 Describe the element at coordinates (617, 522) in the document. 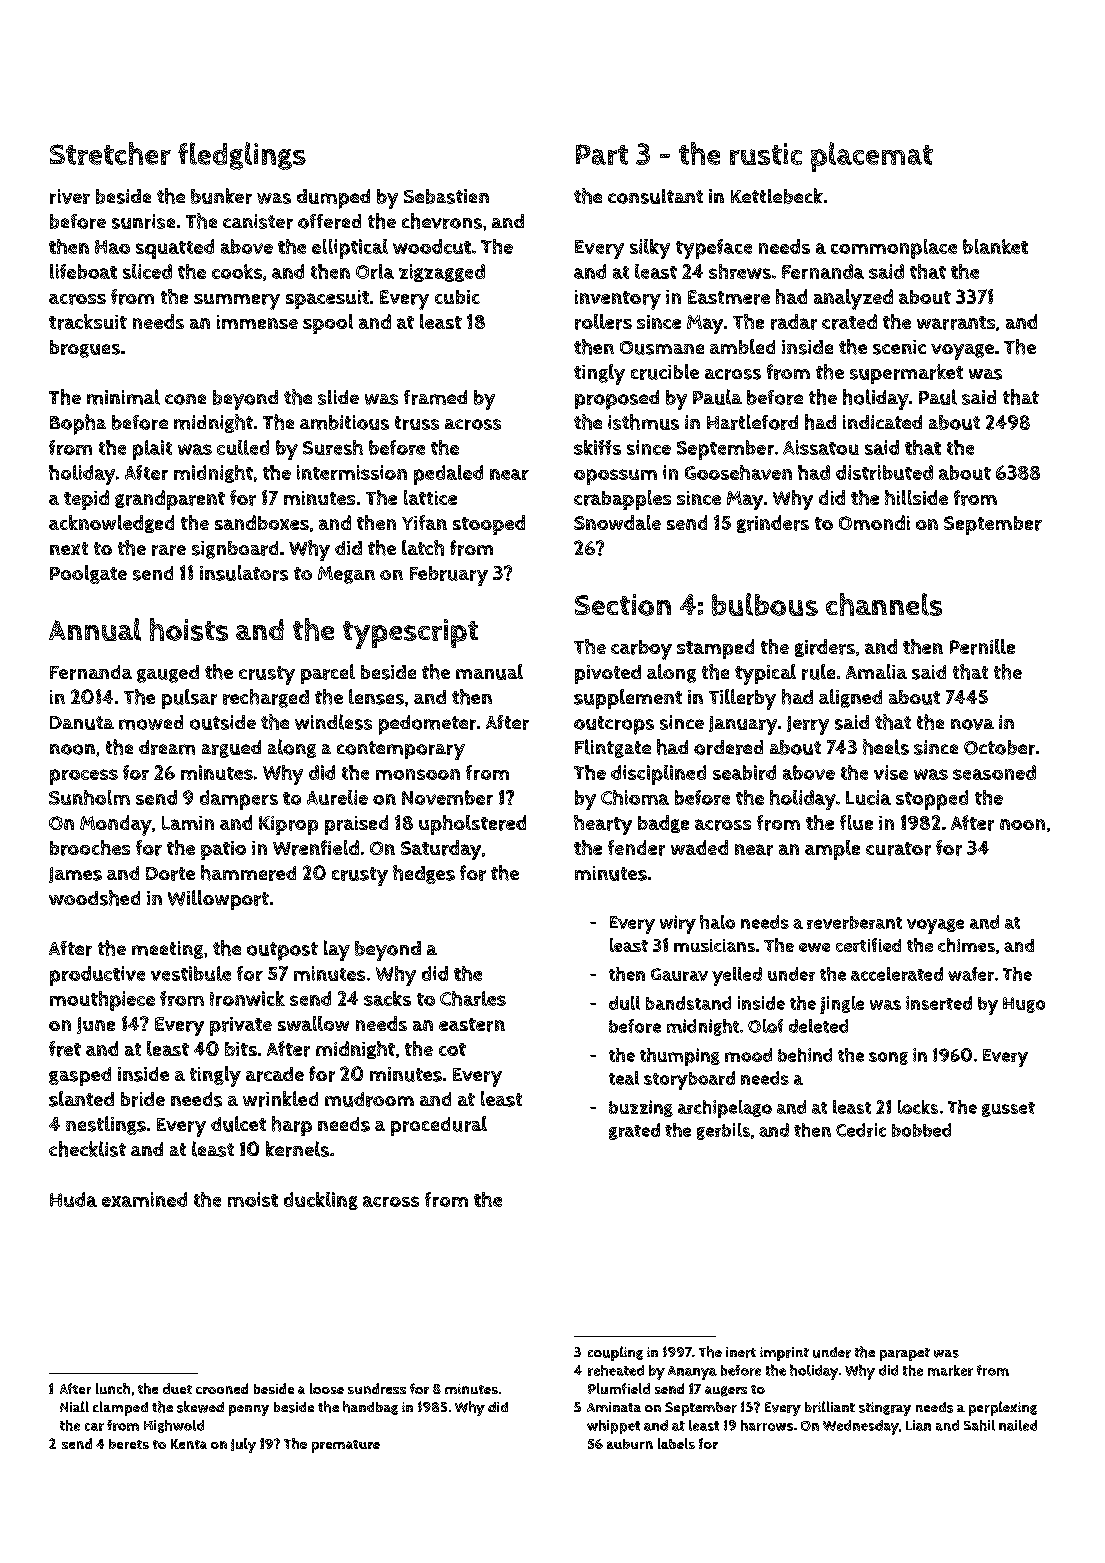

I see `Snowdale` at that location.
